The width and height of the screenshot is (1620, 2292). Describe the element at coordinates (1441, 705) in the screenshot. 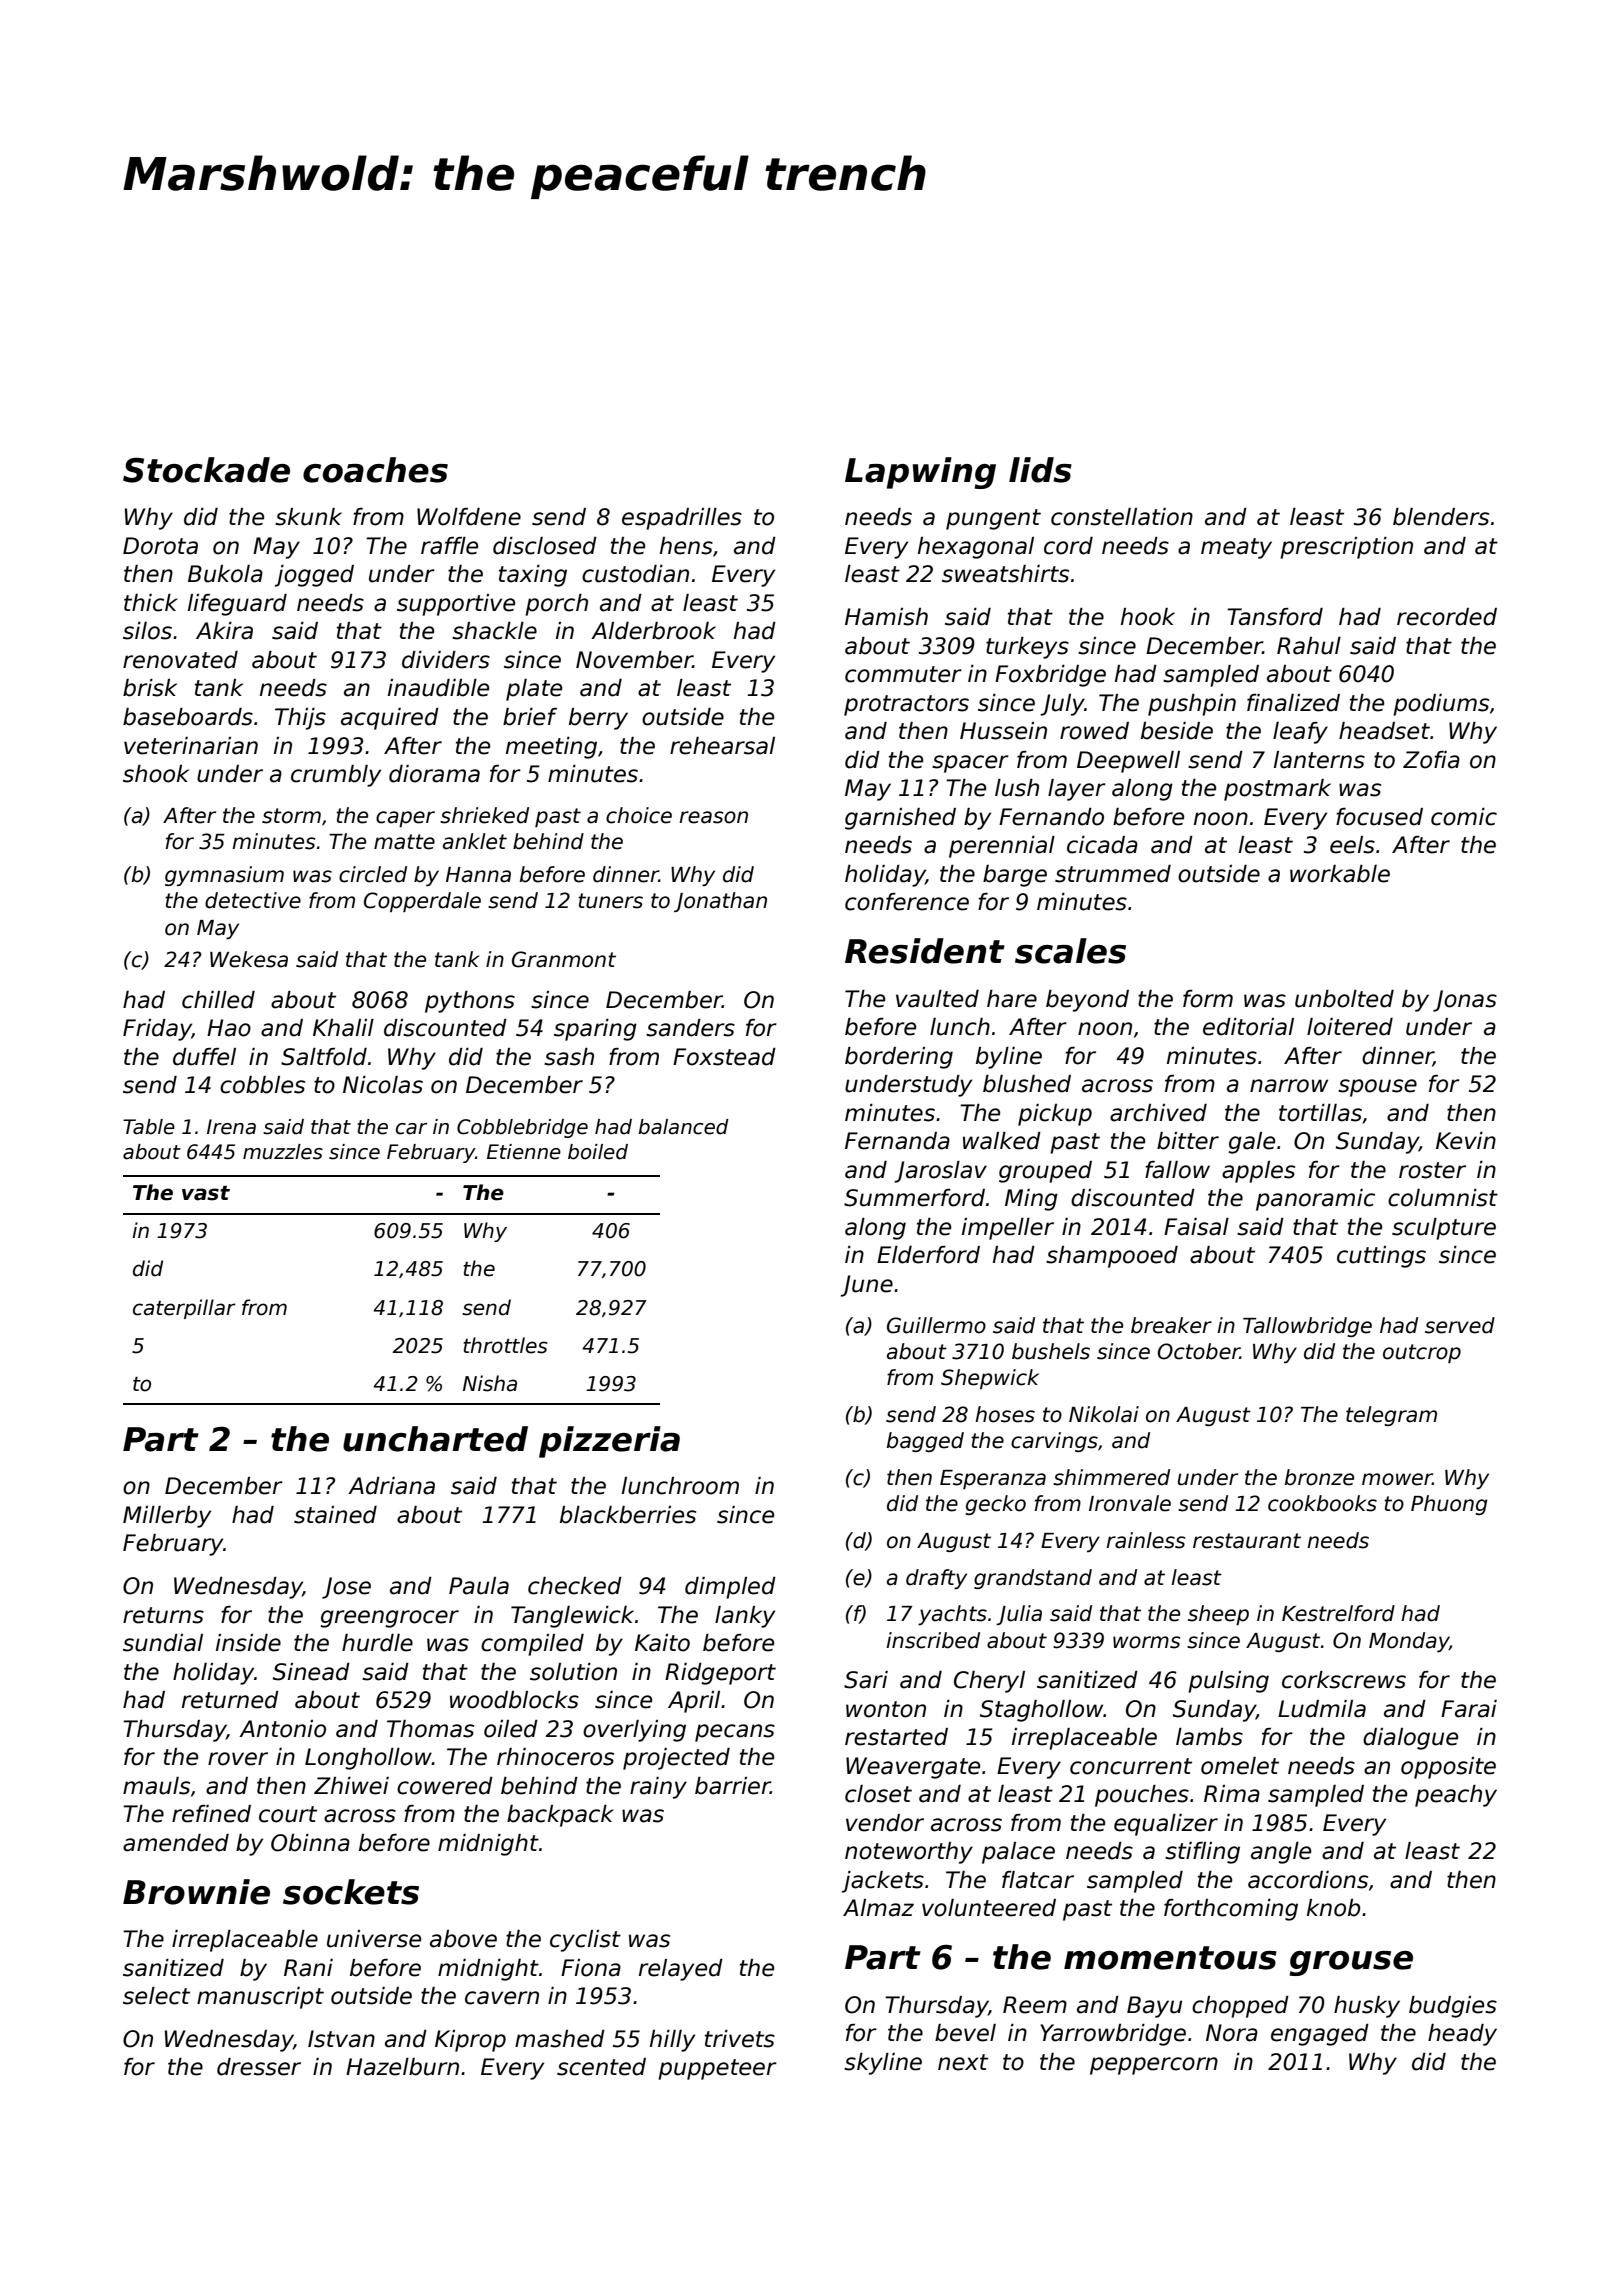

I see `podiums` at that location.
